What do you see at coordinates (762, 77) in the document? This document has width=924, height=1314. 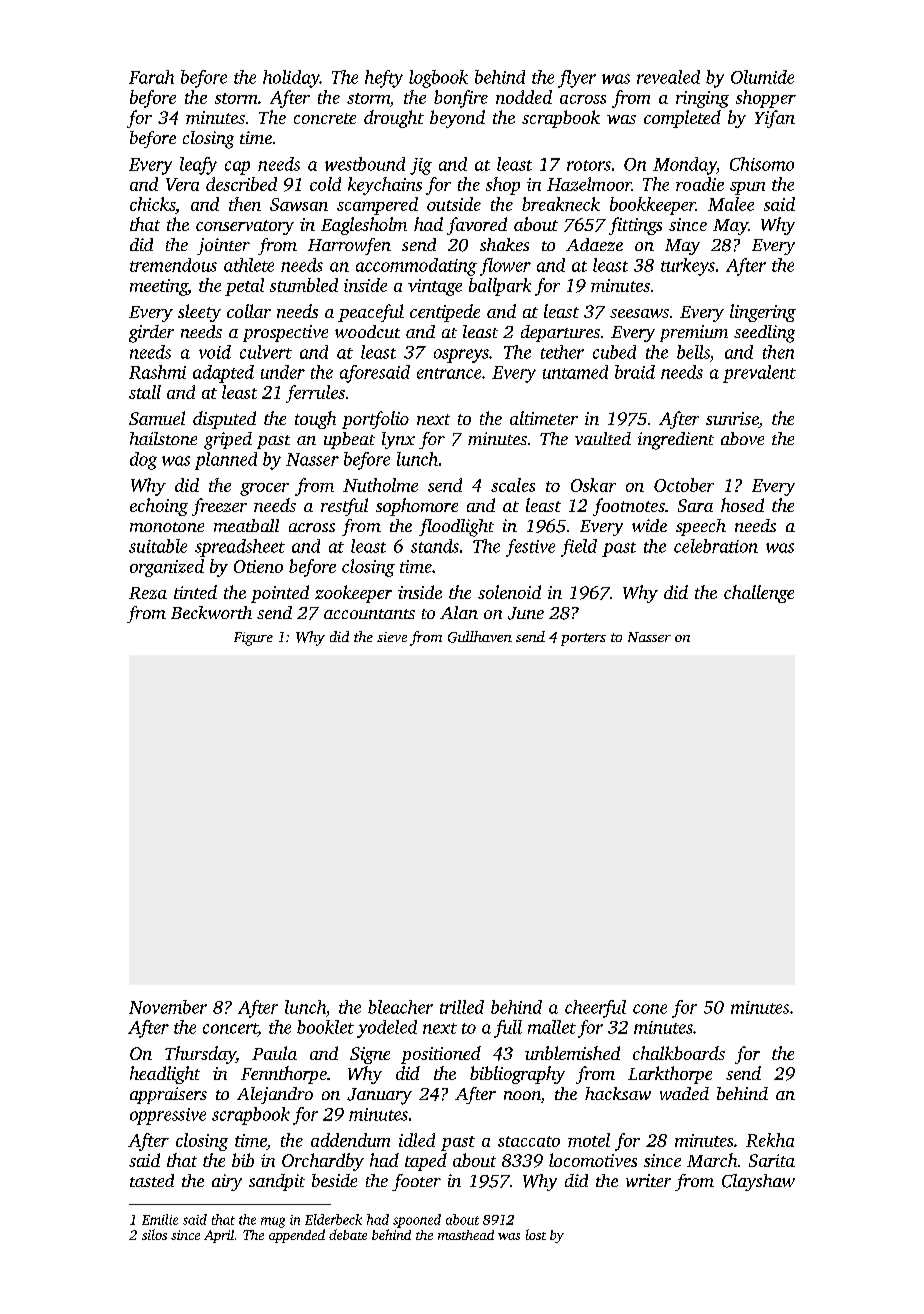 I see `Olumide` at bounding box center [762, 77].
